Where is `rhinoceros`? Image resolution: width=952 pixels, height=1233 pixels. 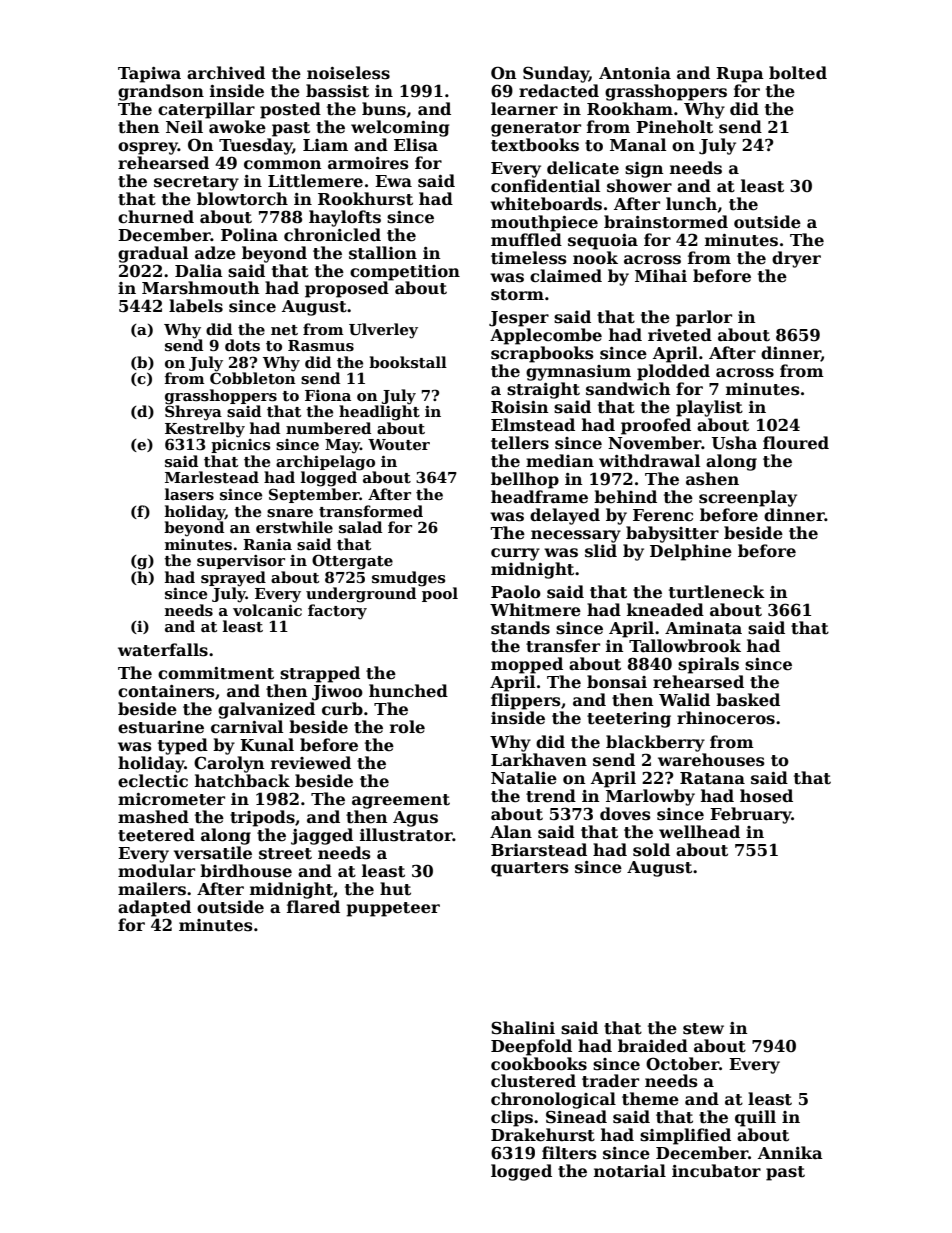 rhinoceros is located at coordinates (726, 718).
